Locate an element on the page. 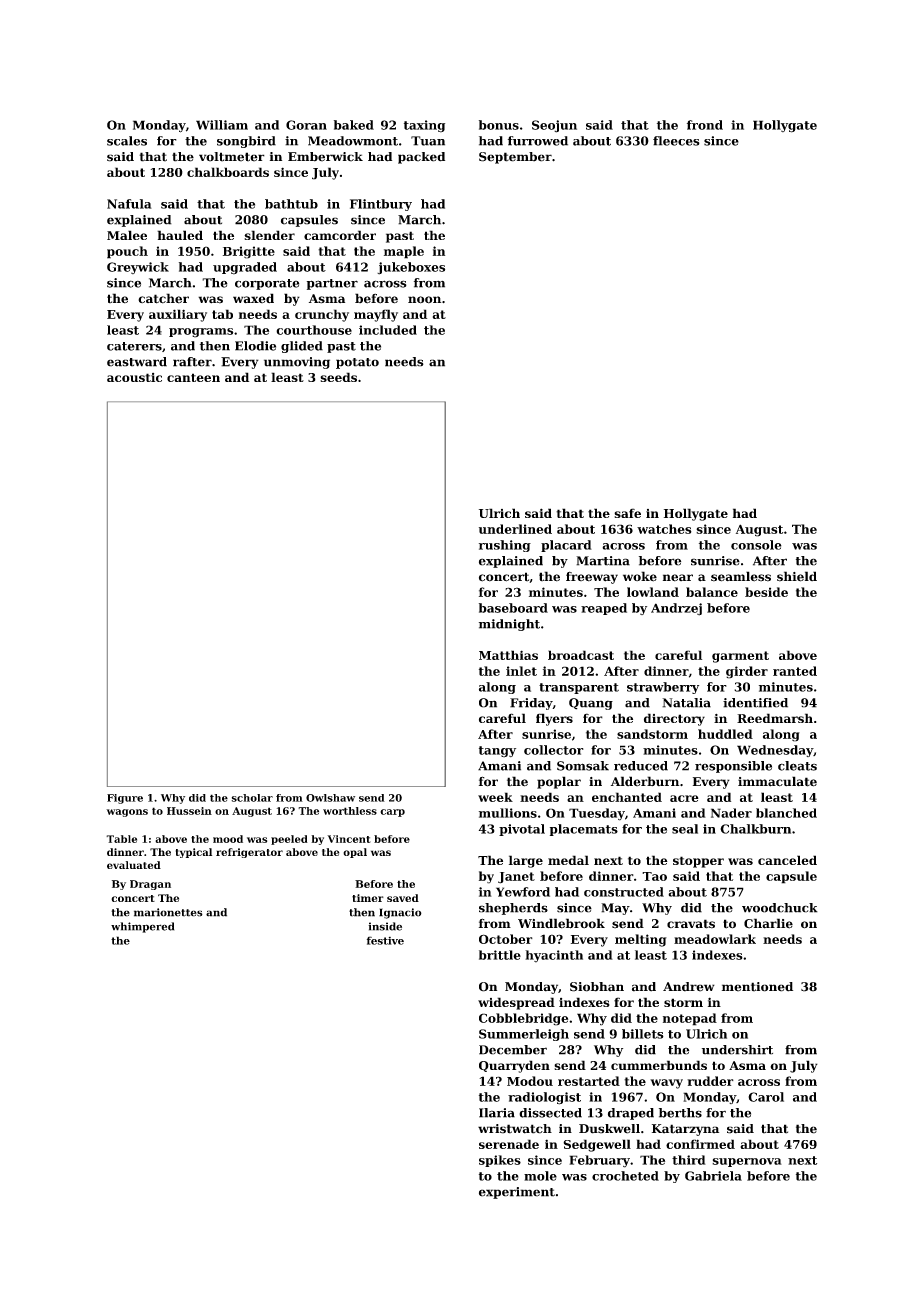 The height and width of the image is (1308, 924). Owlshaw is located at coordinates (330, 798).
